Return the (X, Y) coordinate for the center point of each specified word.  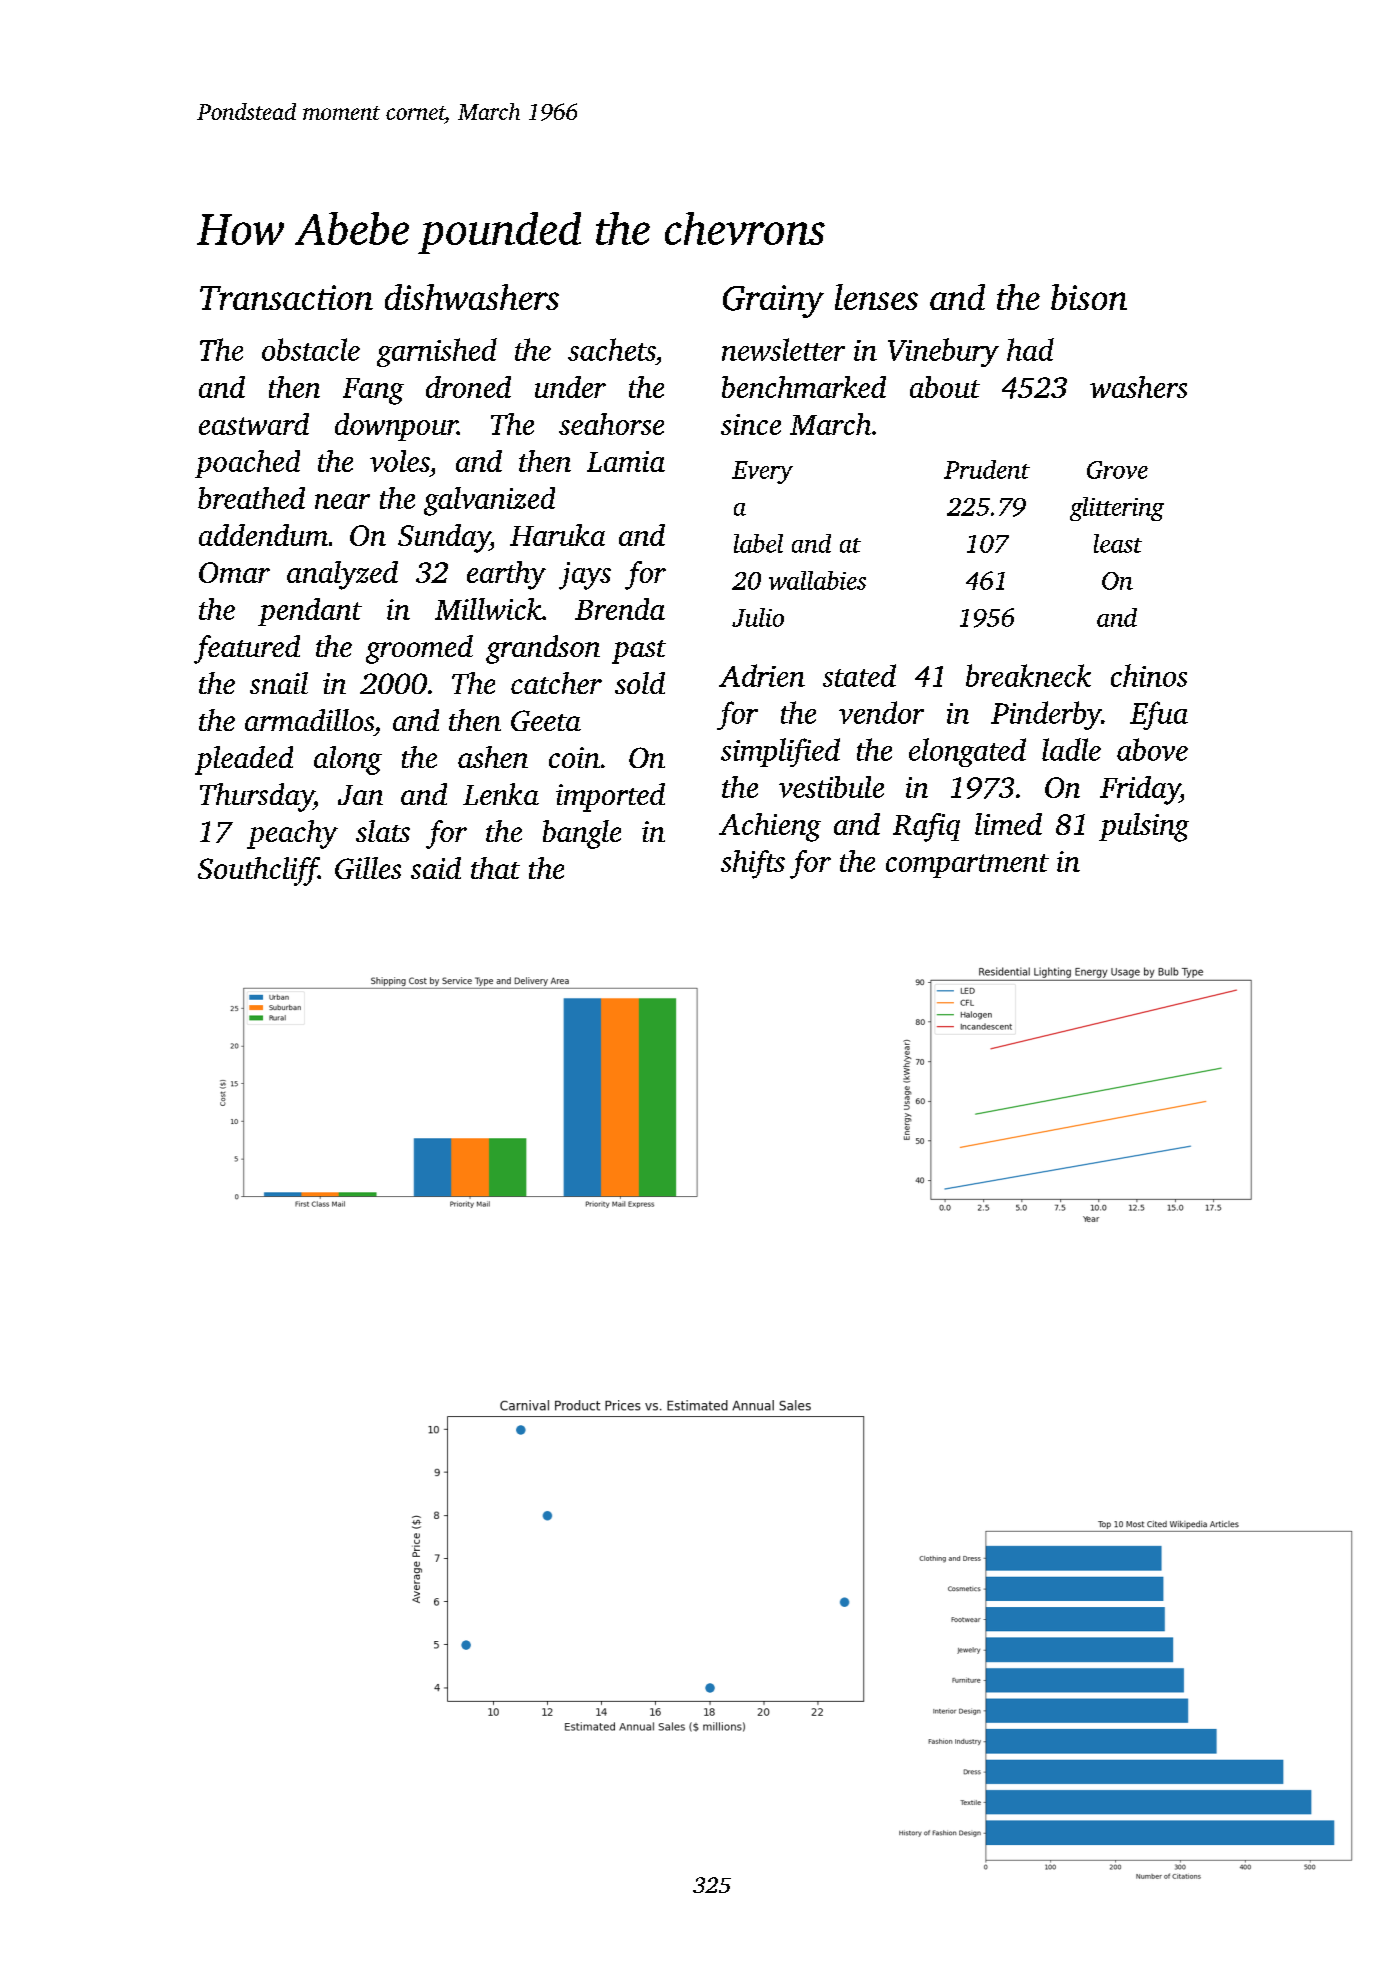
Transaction (286, 297)
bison (1089, 297)
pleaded (244, 760)
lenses (876, 297)
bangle (582, 834)
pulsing (1144, 827)
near (342, 501)
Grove (1117, 470)
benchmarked (804, 387)
